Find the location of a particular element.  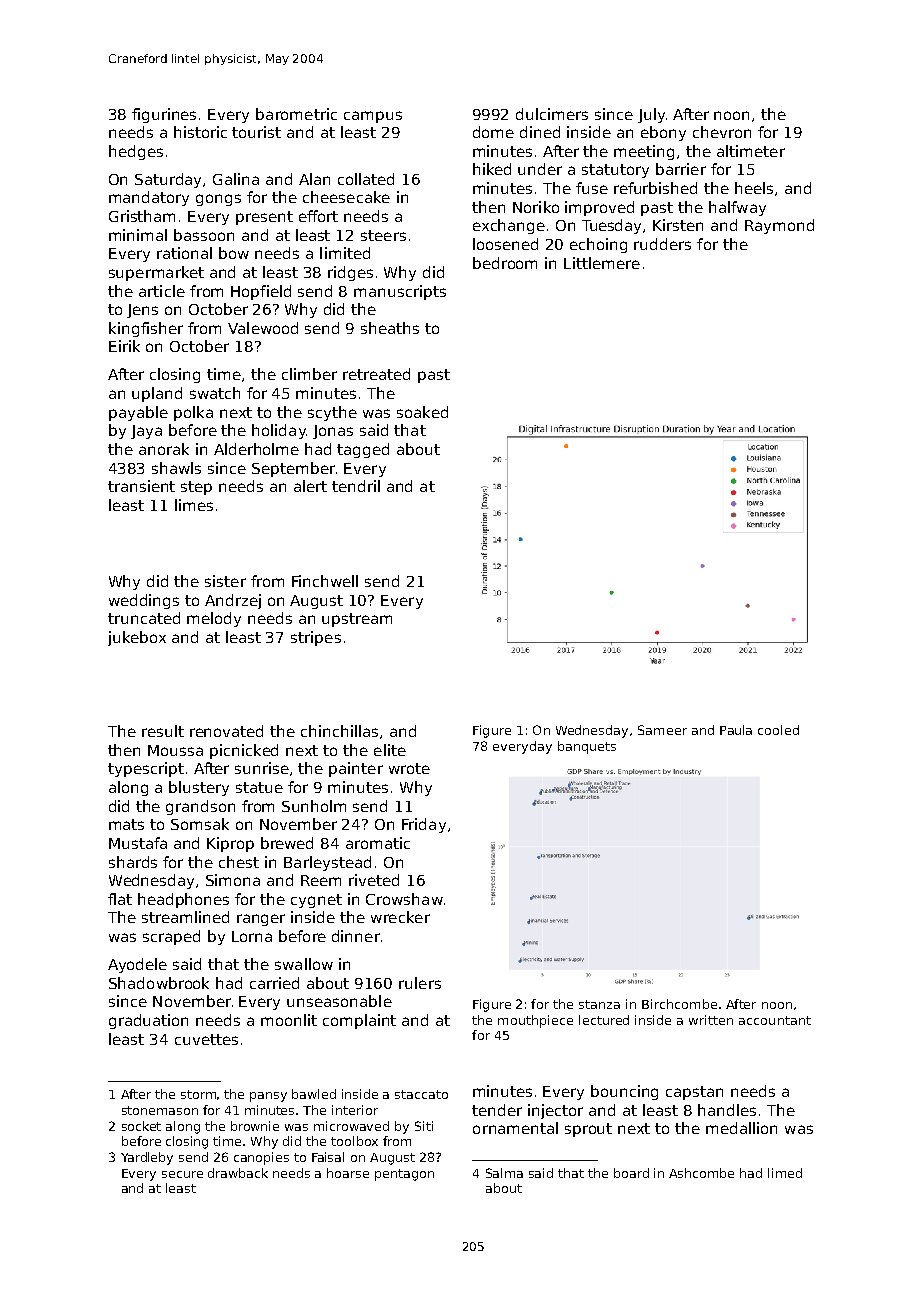

socket is located at coordinates (141, 1126).
